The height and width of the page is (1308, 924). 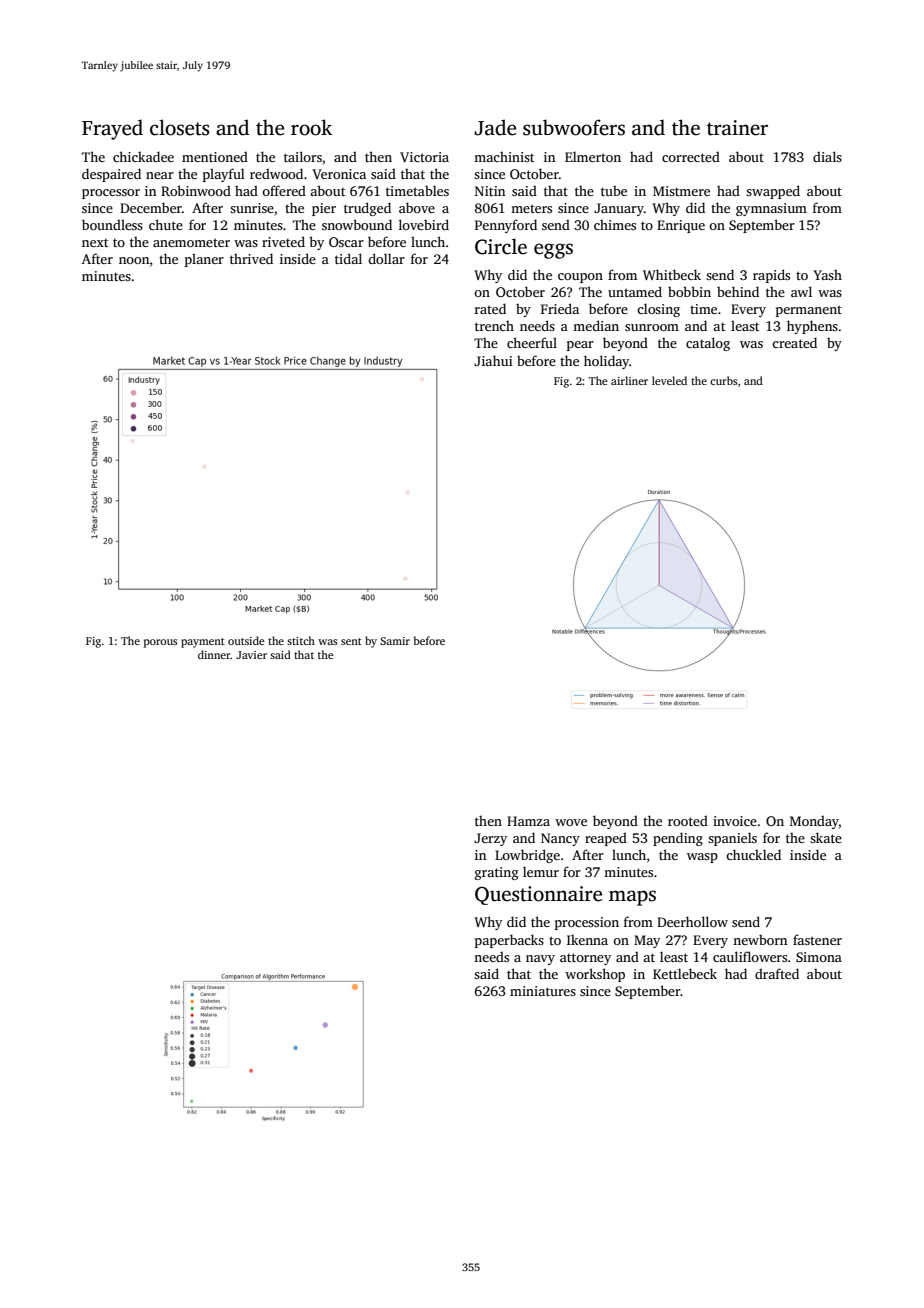 What do you see at coordinates (528, 821) in the page?
I see `Hamza` at bounding box center [528, 821].
